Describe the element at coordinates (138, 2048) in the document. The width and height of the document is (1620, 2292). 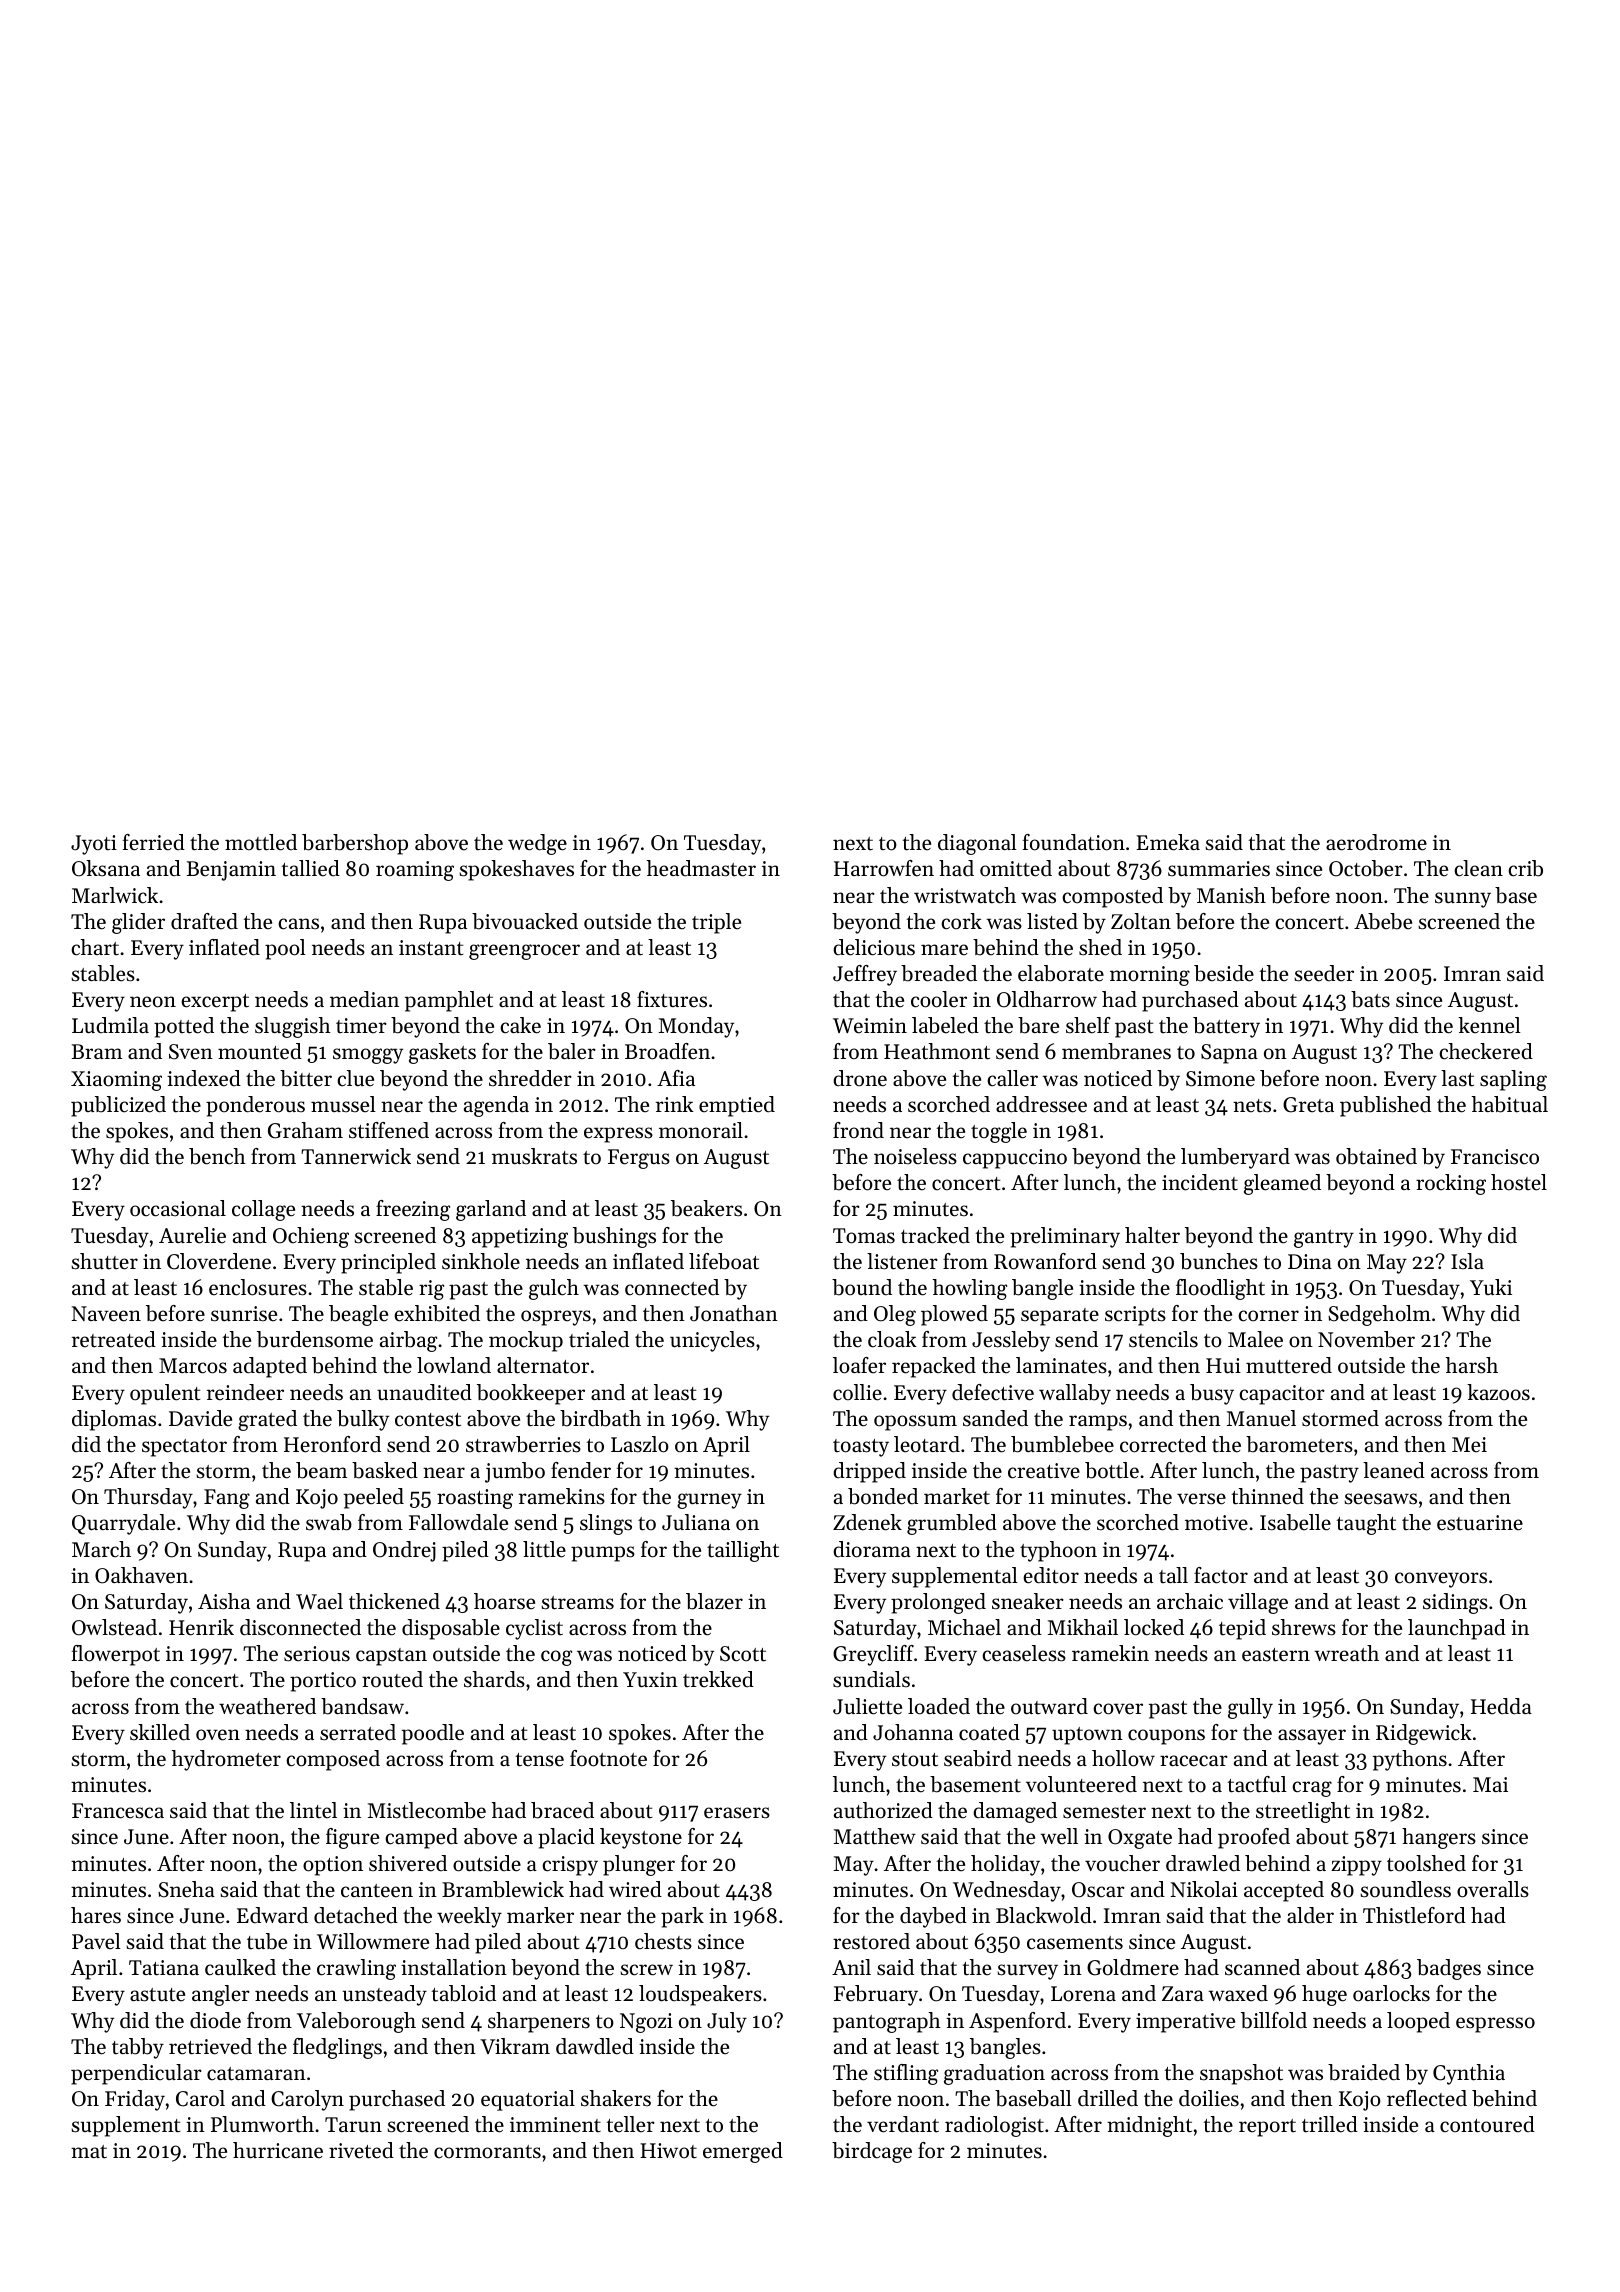
I see `tabby` at that location.
